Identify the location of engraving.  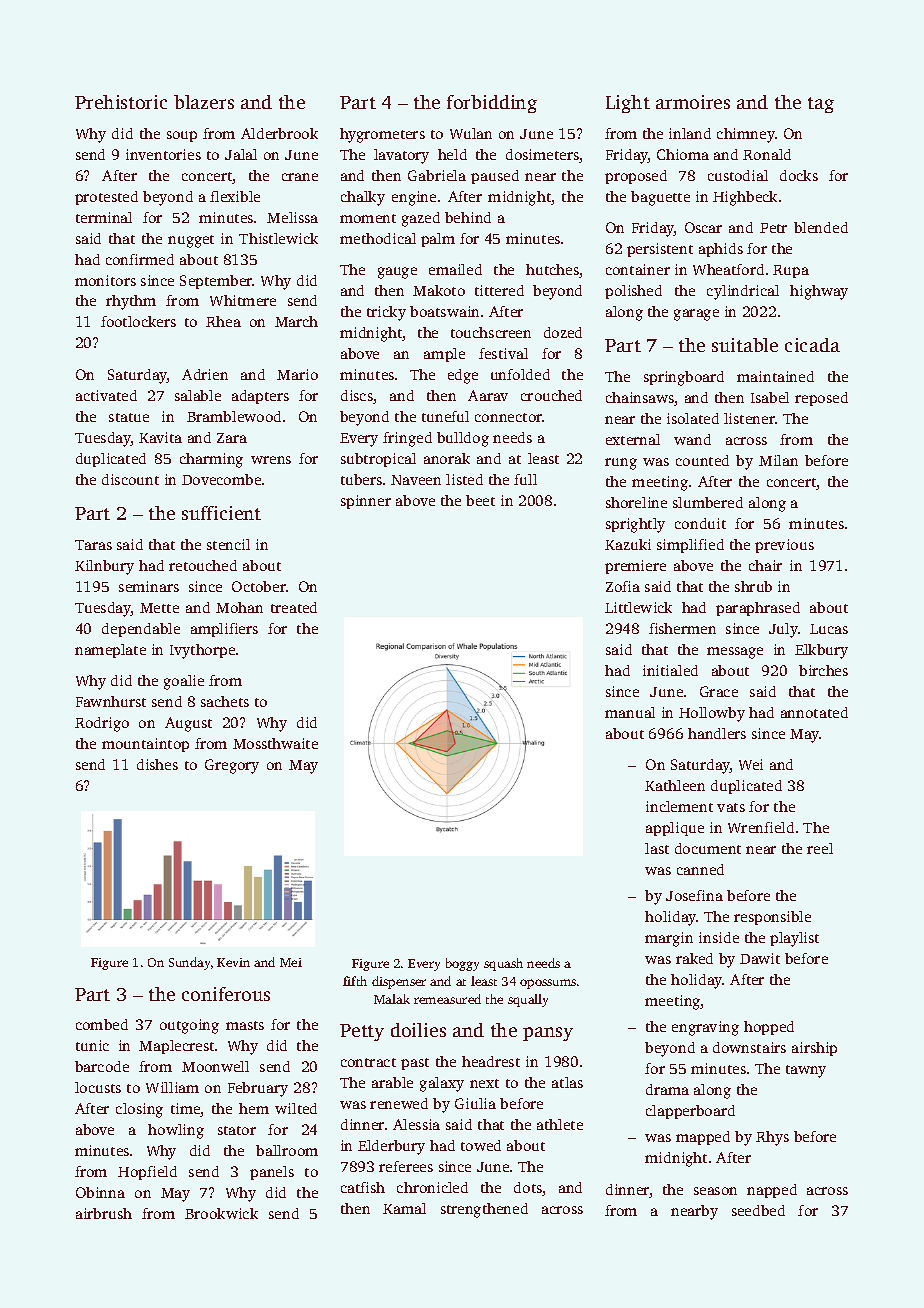
(705, 1028).
